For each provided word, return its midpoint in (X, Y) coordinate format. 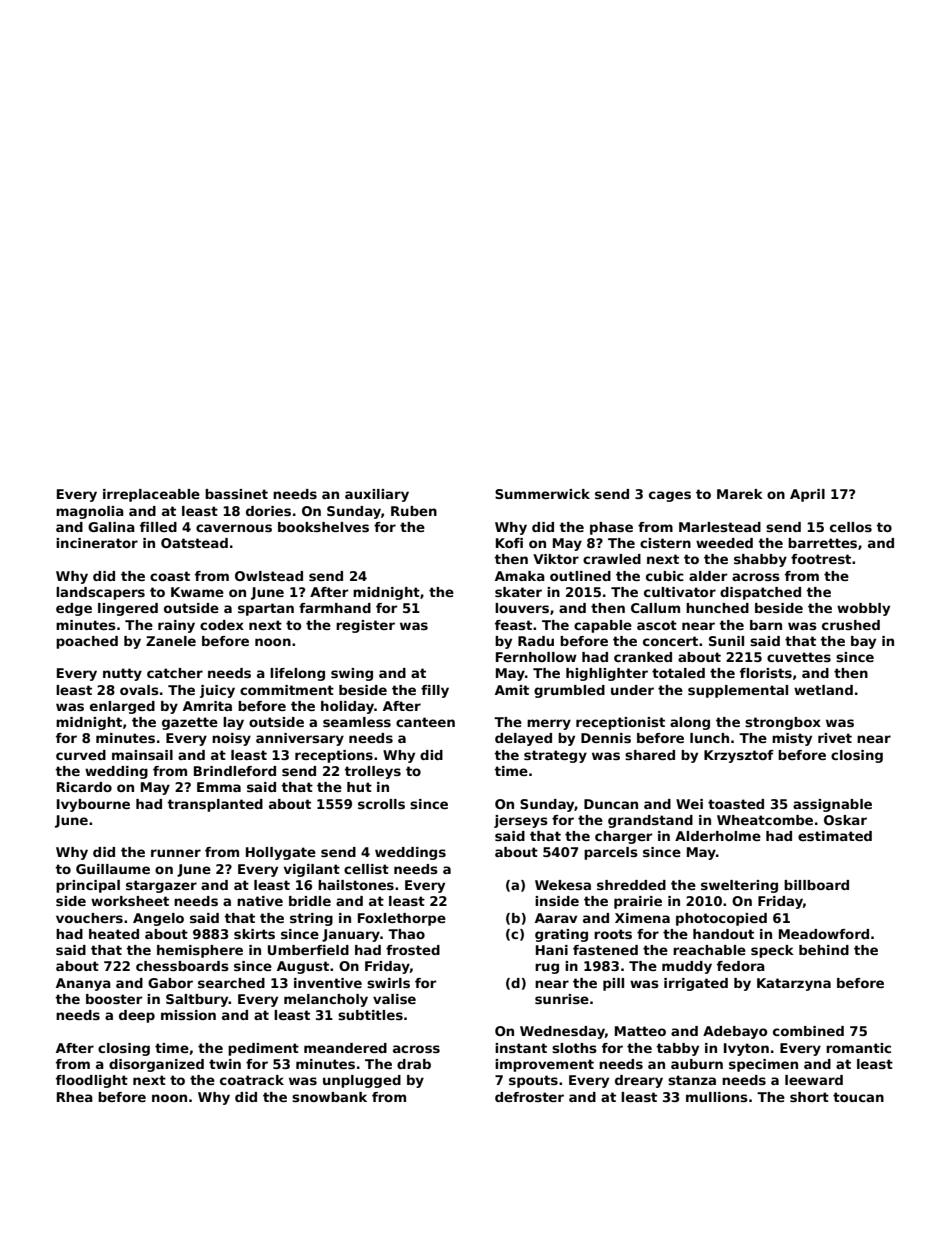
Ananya (83, 984)
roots (613, 934)
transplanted (215, 805)
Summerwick (542, 494)
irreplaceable (151, 495)
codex (222, 625)
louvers (522, 608)
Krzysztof (739, 756)
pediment (263, 1049)
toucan (858, 1097)
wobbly (863, 609)
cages (670, 496)
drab (414, 1064)
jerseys (521, 821)
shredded (631, 885)
